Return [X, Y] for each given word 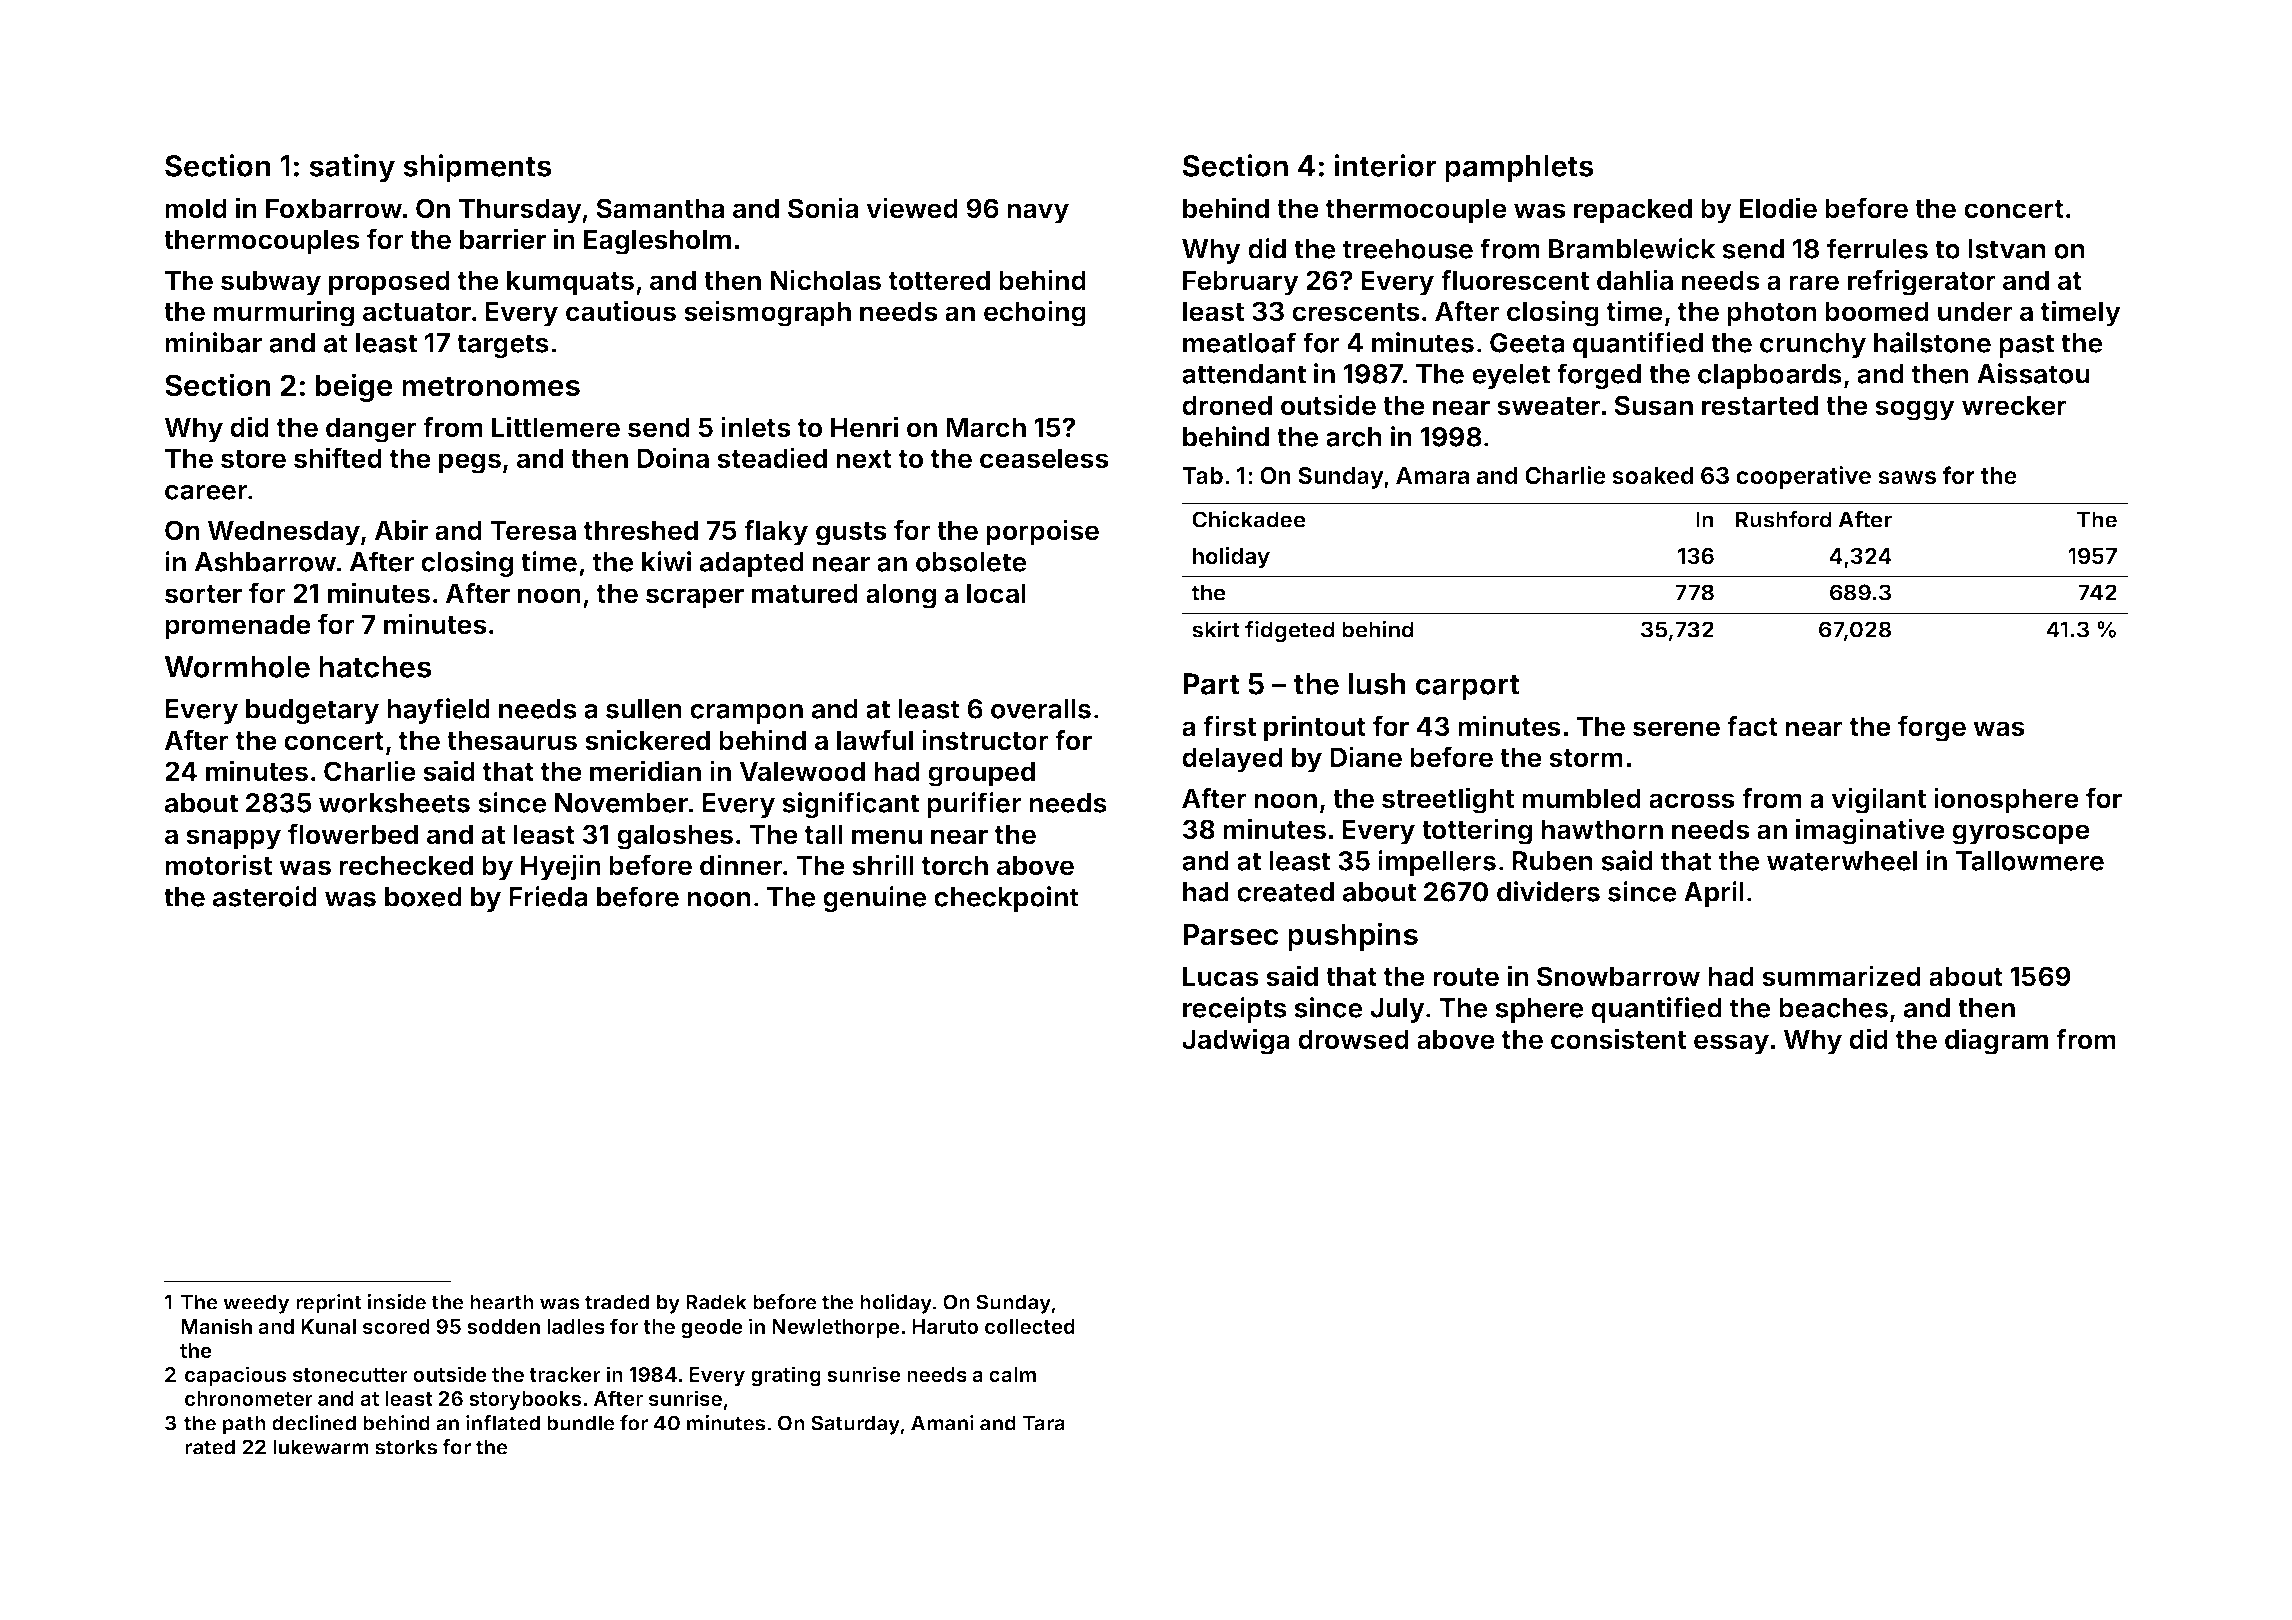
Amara [1432, 476]
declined [314, 1423]
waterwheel [1842, 861]
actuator [417, 312]
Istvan [2007, 249]
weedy [256, 1304]
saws [1907, 478]
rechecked [406, 865]
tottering [1477, 831]
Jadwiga [1236, 1041]
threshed [641, 530]
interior [1385, 165]
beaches [1833, 1008]
